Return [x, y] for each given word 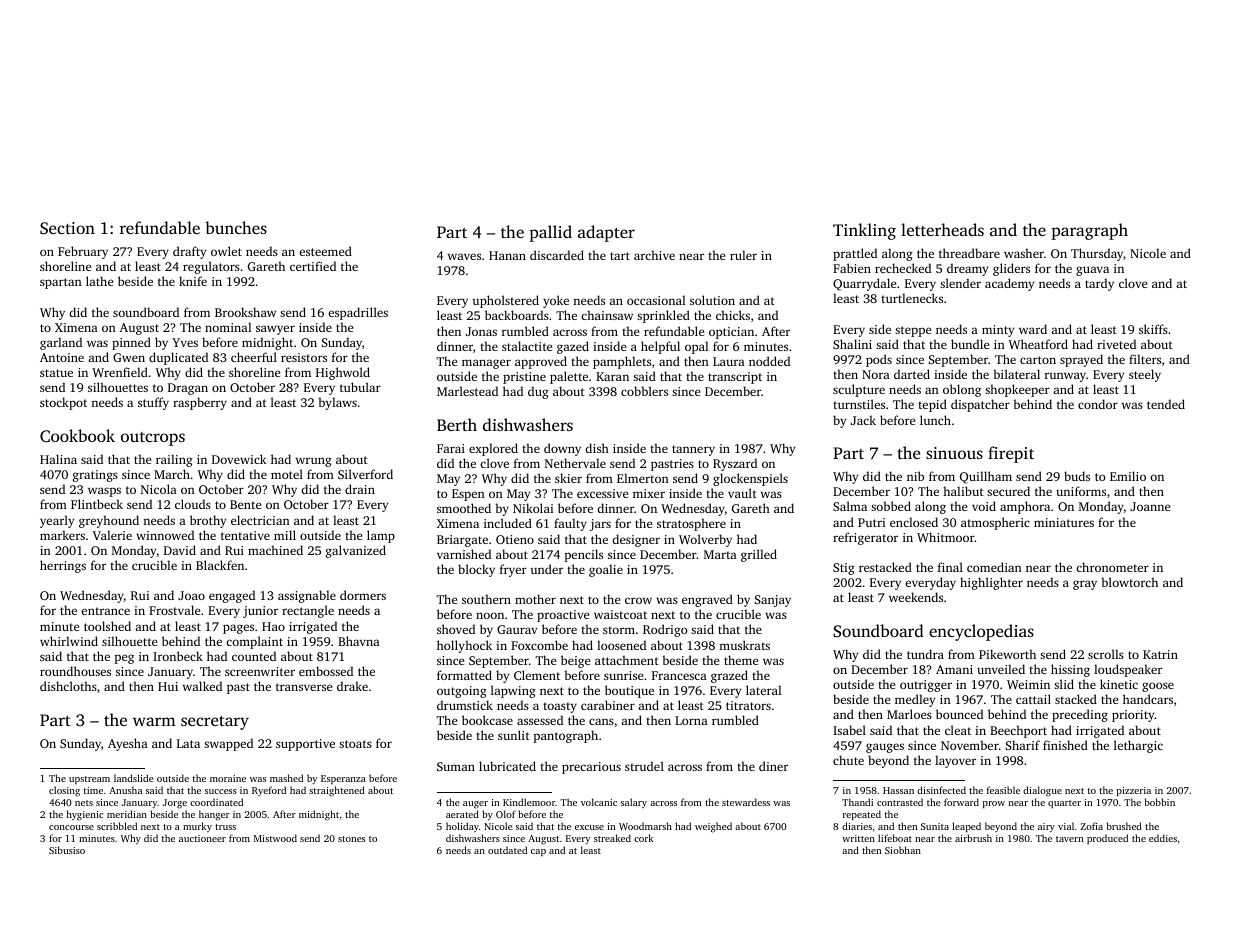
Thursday [1097, 254]
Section [67, 228]
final [950, 567]
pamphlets [622, 362]
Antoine [62, 357]
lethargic [1138, 746]
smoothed [464, 508]
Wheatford [1038, 344]
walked [202, 686]
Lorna [691, 720]
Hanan [507, 255]
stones [351, 839]
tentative [245, 535]
